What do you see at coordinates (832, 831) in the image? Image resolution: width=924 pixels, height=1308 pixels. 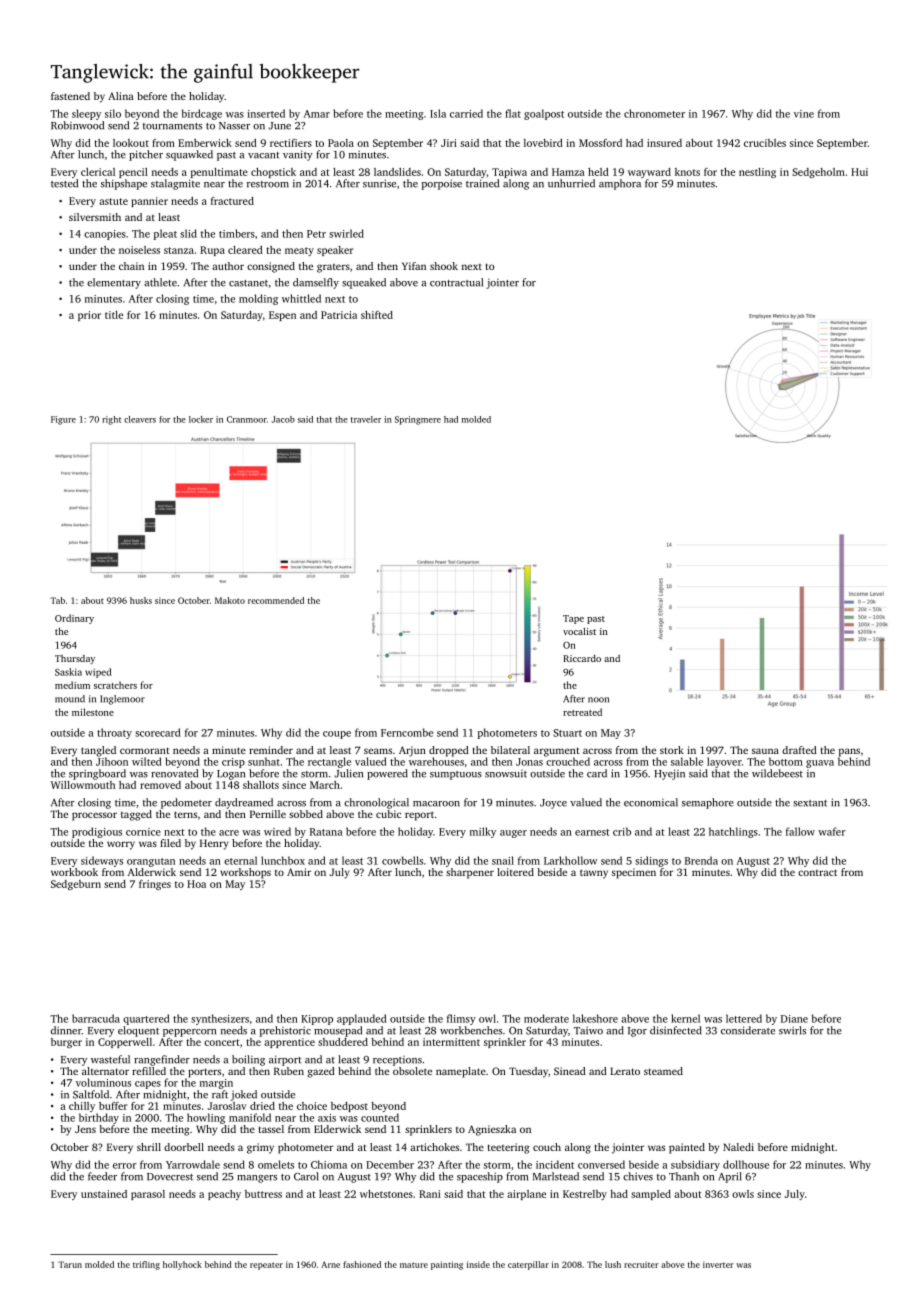 I see `wafer` at bounding box center [832, 831].
